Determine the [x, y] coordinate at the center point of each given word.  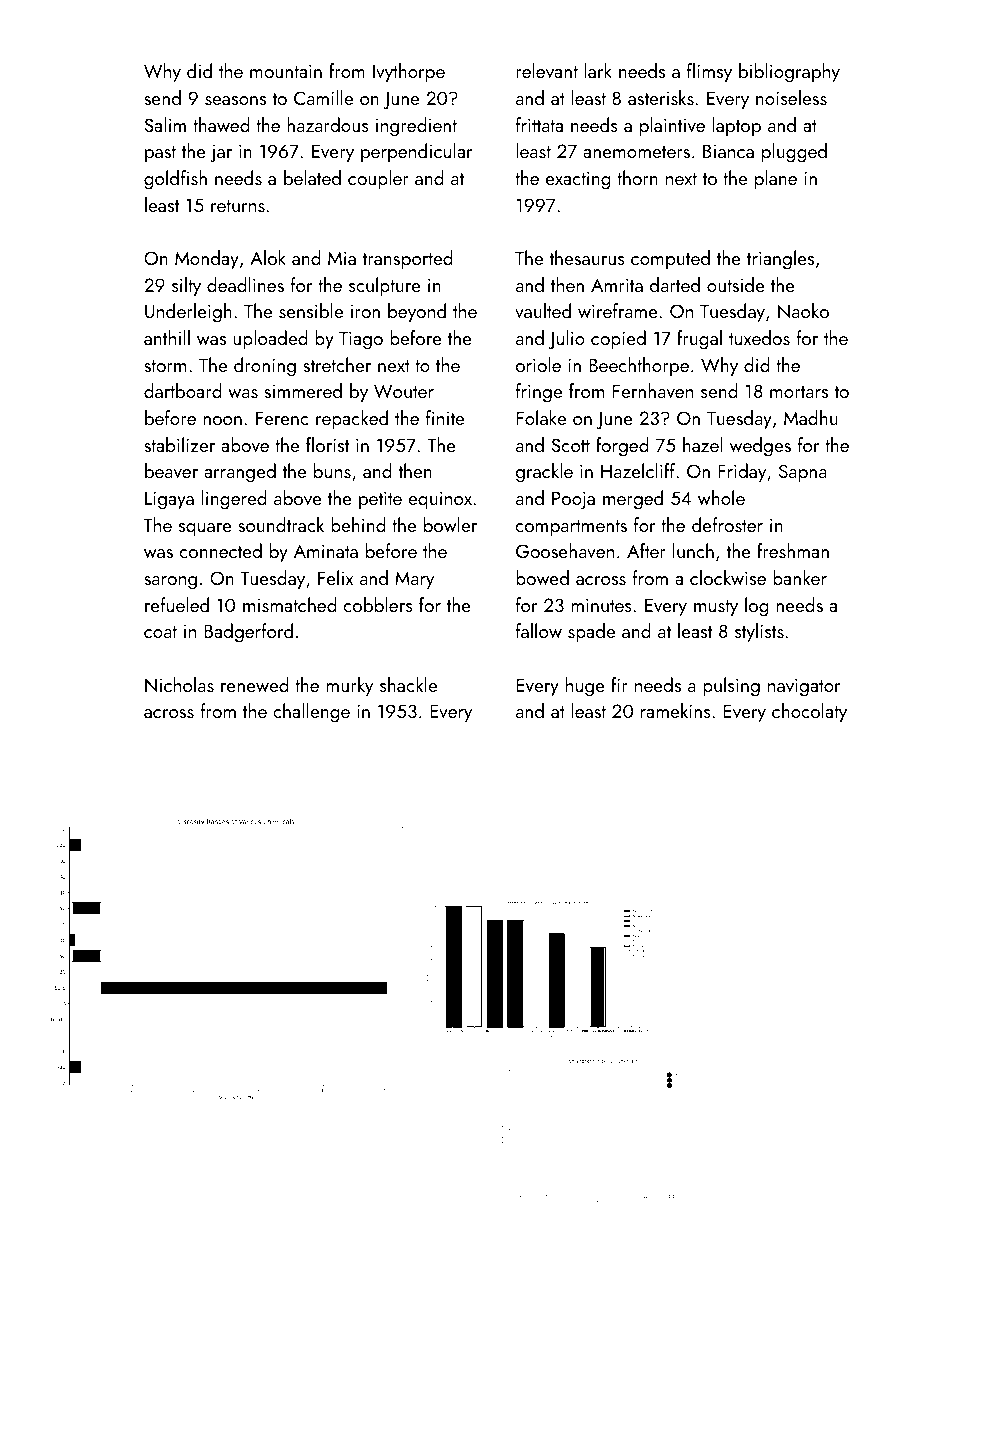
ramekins [676, 710]
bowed [542, 577]
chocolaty [809, 712]
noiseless [791, 97]
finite [445, 417]
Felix [335, 577]
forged [622, 447]
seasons [235, 100]
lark [598, 70]
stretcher [337, 364]
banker [800, 577]
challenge [311, 713]
